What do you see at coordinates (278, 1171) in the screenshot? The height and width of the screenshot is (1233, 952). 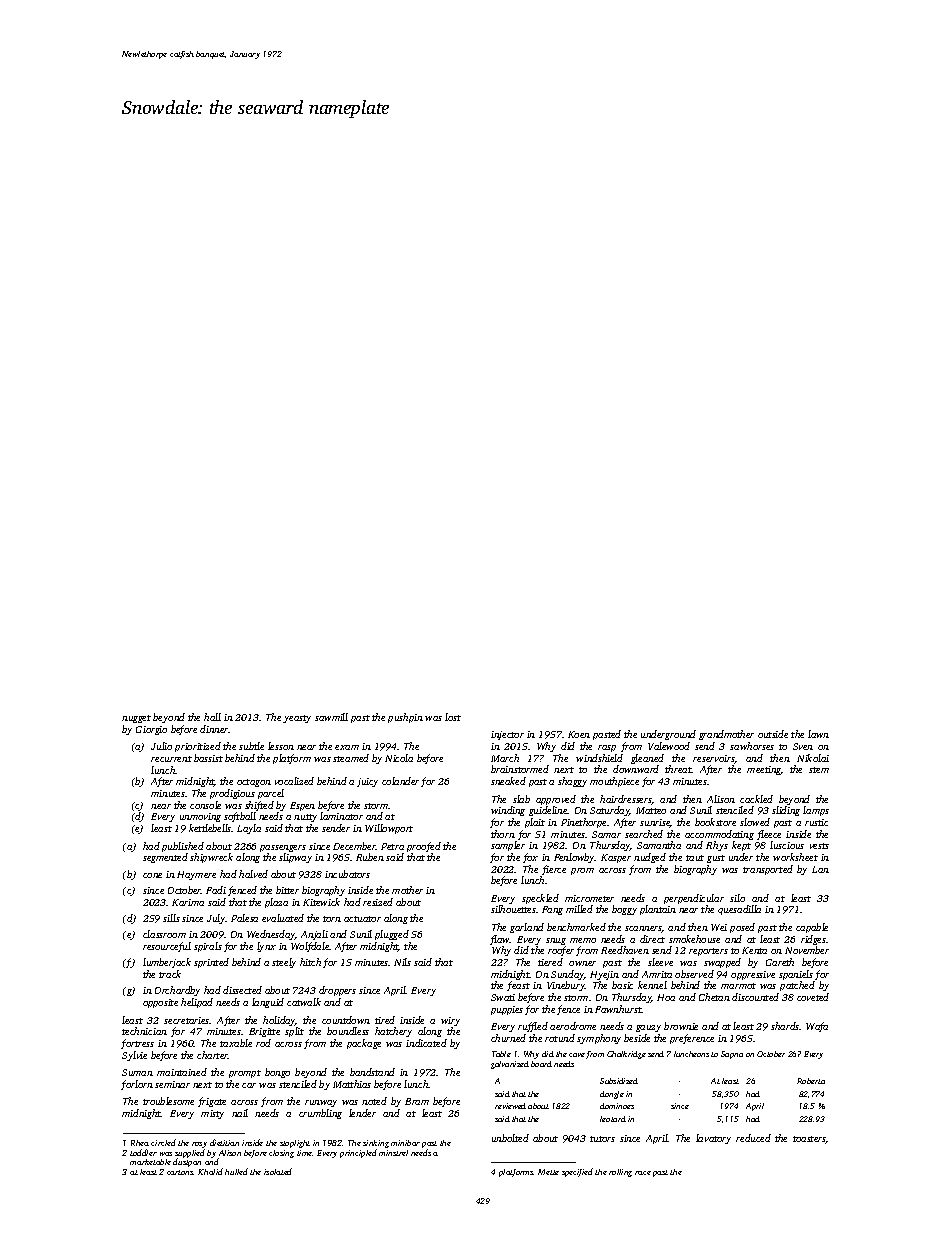 I see `isolated` at bounding box center [278, 1171].
